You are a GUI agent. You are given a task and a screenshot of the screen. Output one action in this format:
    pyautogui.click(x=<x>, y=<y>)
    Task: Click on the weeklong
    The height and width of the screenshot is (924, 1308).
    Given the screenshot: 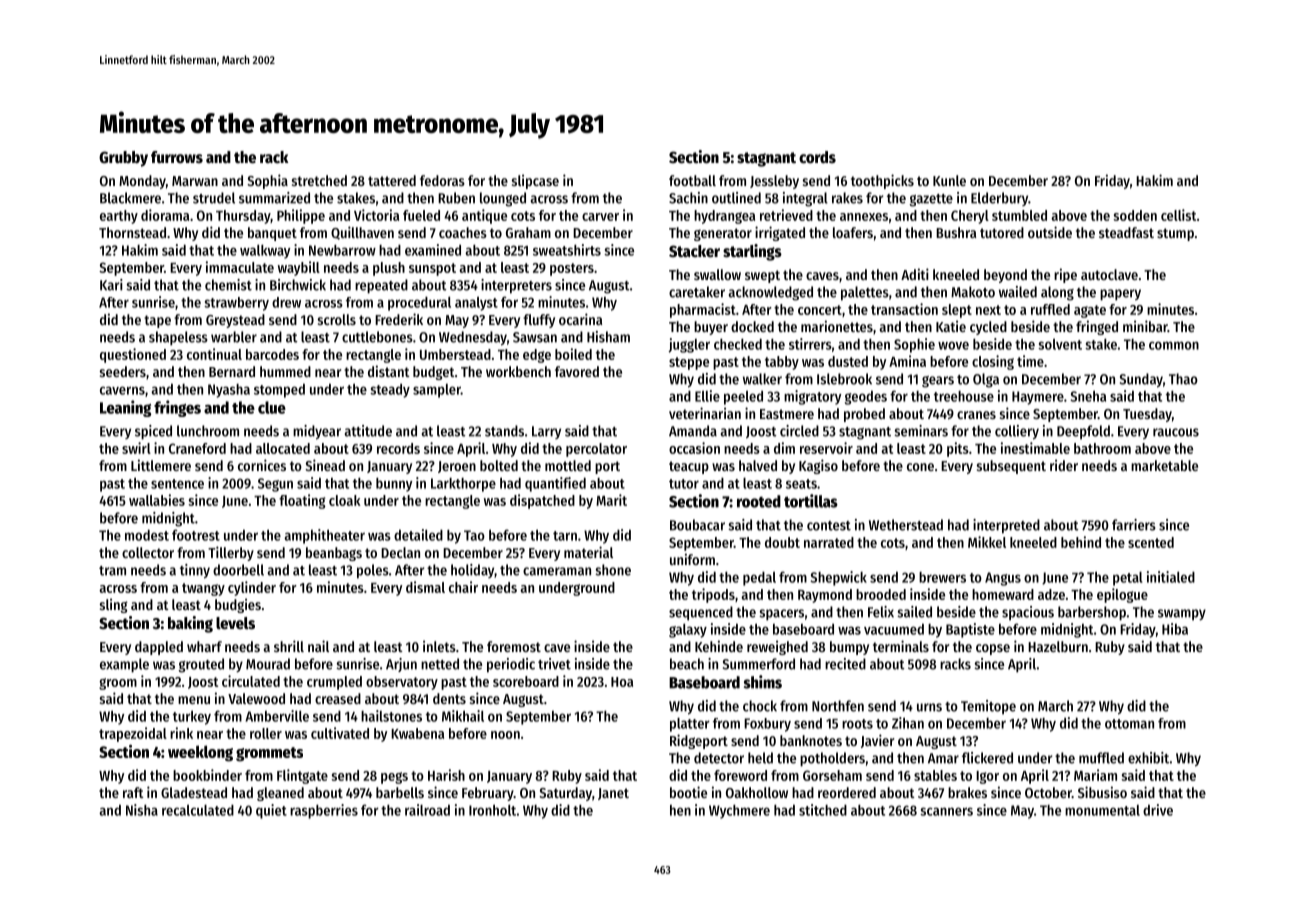 What is the action you would take?
    pyautogui.click(x=200, y=753)
